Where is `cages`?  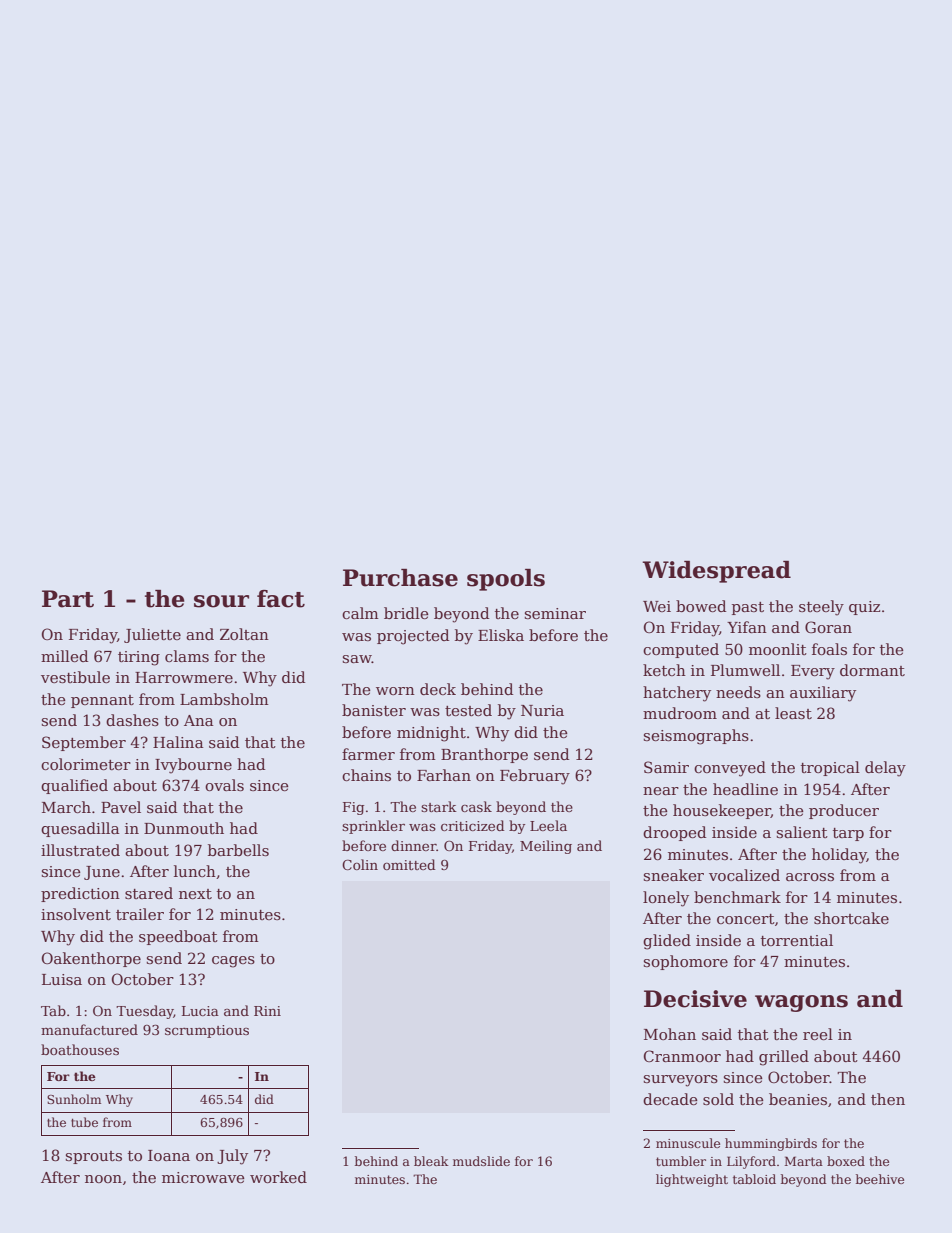 cages is located at coordinates (233, 962).
